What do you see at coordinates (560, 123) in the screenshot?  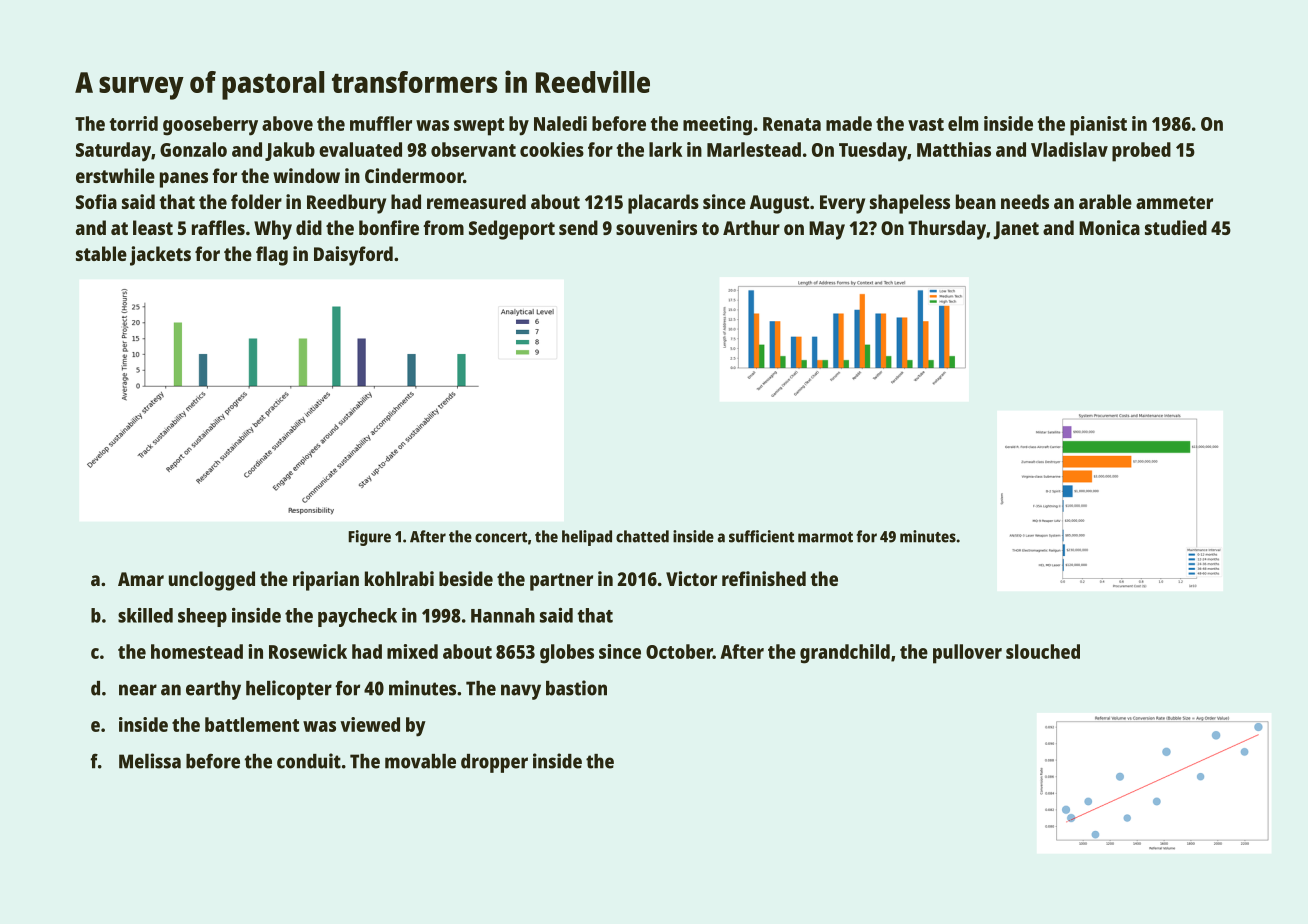 I see `Naledi` at bounding box center [560, 123].
